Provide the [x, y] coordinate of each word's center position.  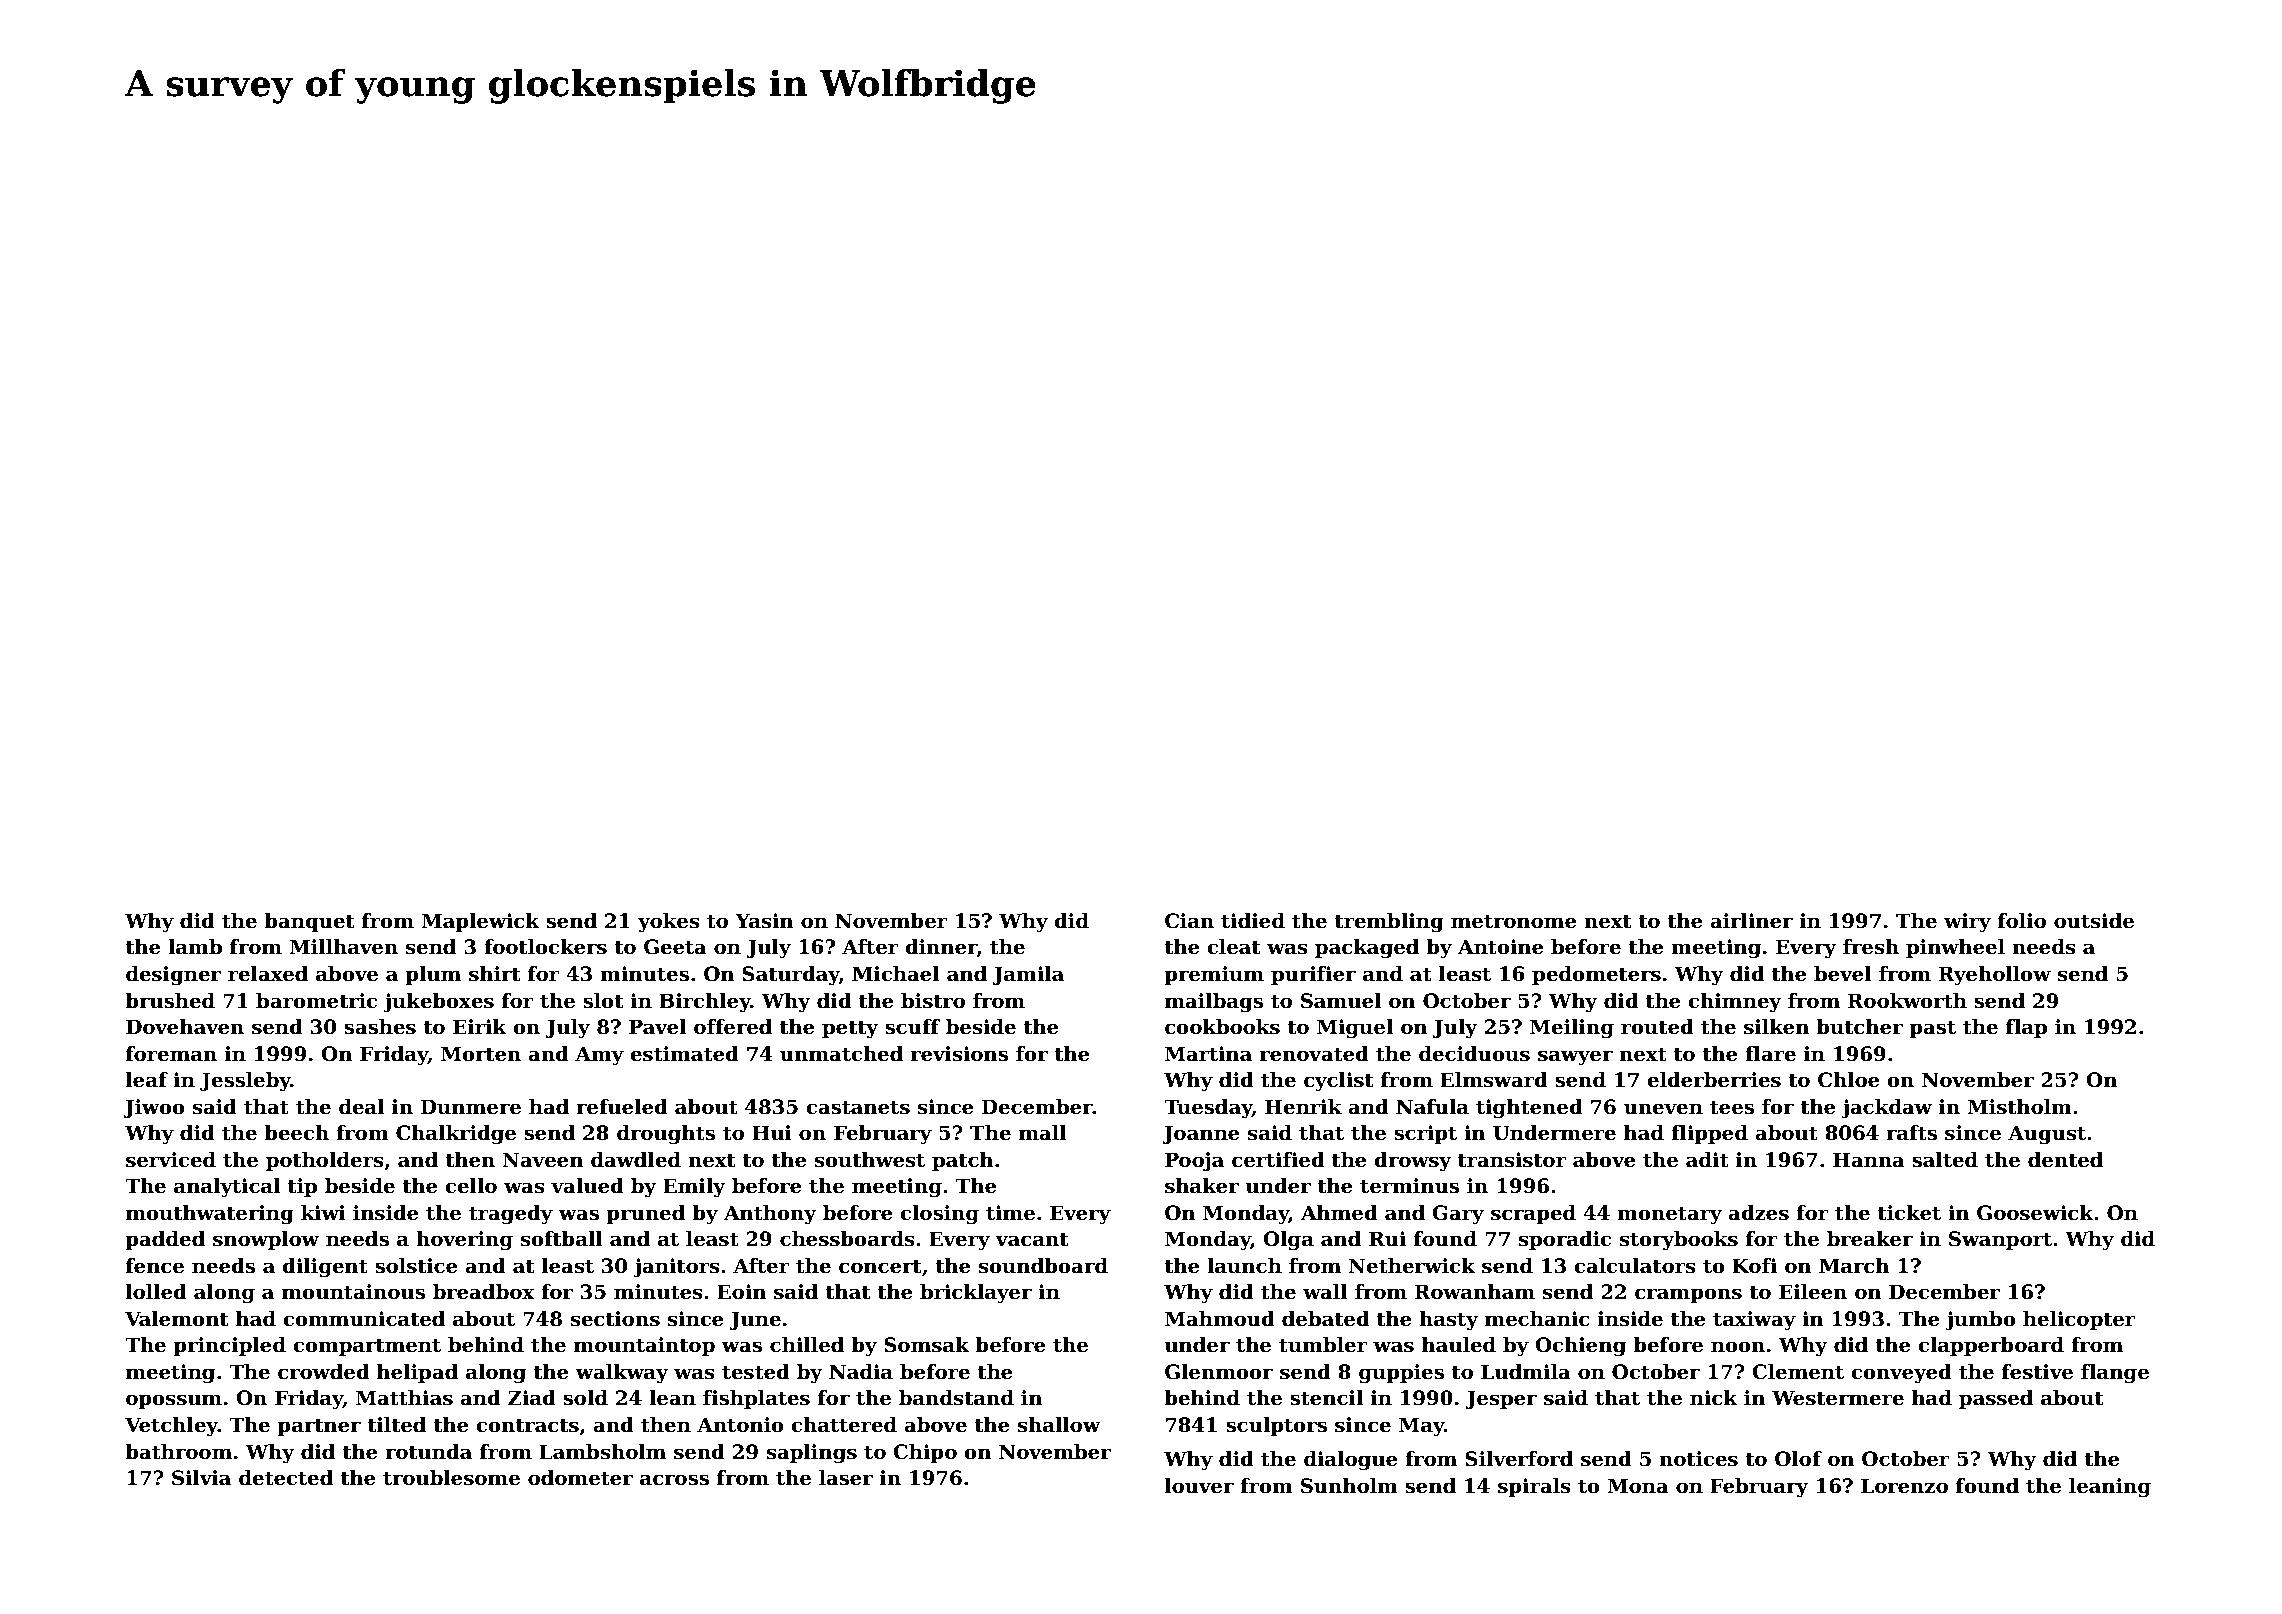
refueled [622, 1107]
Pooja [1194, 1162]
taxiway [1754, 1321]
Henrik [1303, 1107]
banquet [309, 922]
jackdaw [1886, 1109]
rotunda [428, 1452]
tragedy [511, 1215]
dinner [941, 948]
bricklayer [976, 1294]
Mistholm [2019, 1107]
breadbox [484, 1292]
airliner [1752, 921]
